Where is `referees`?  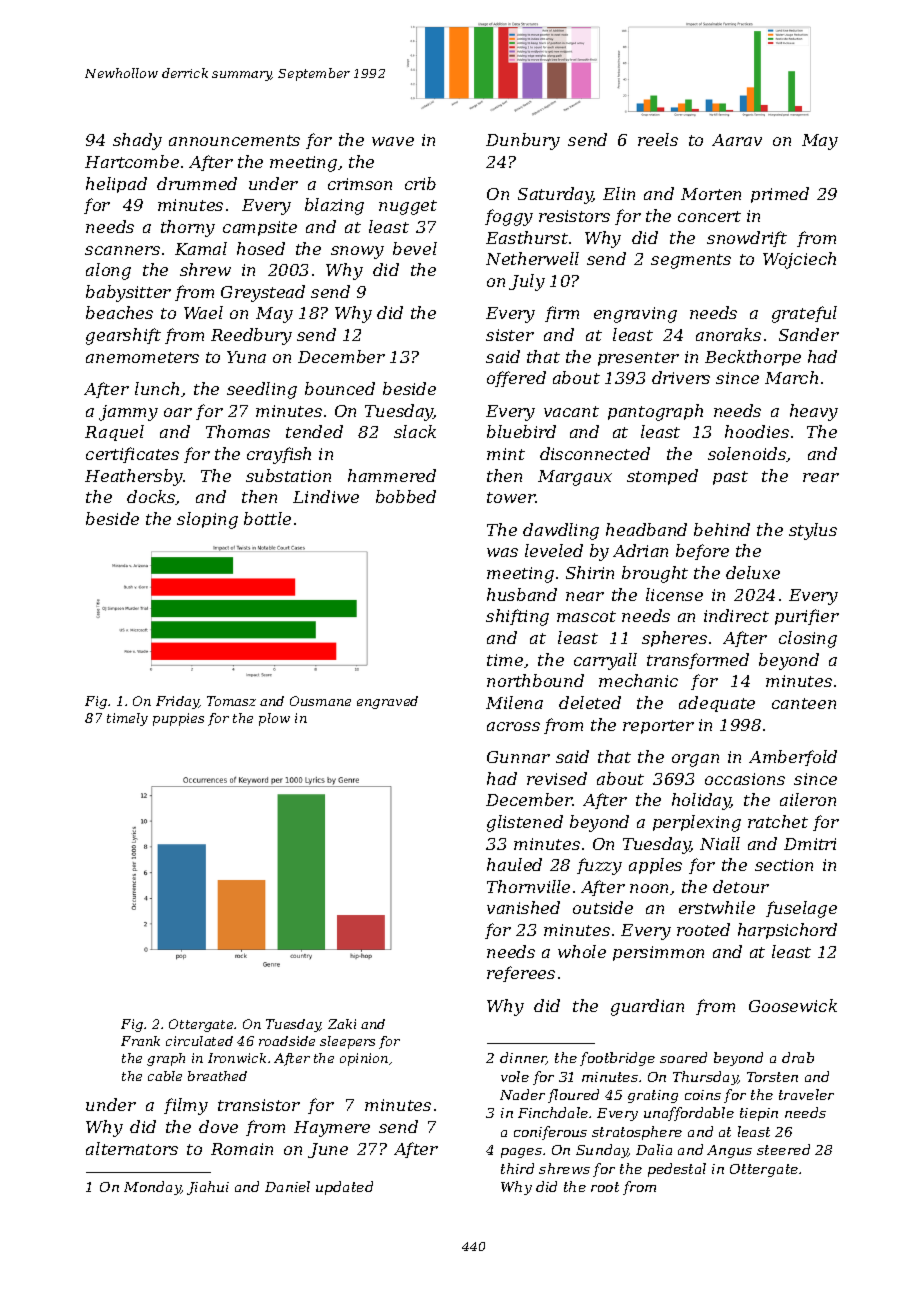 referees is located at coordinates (521, 974).
